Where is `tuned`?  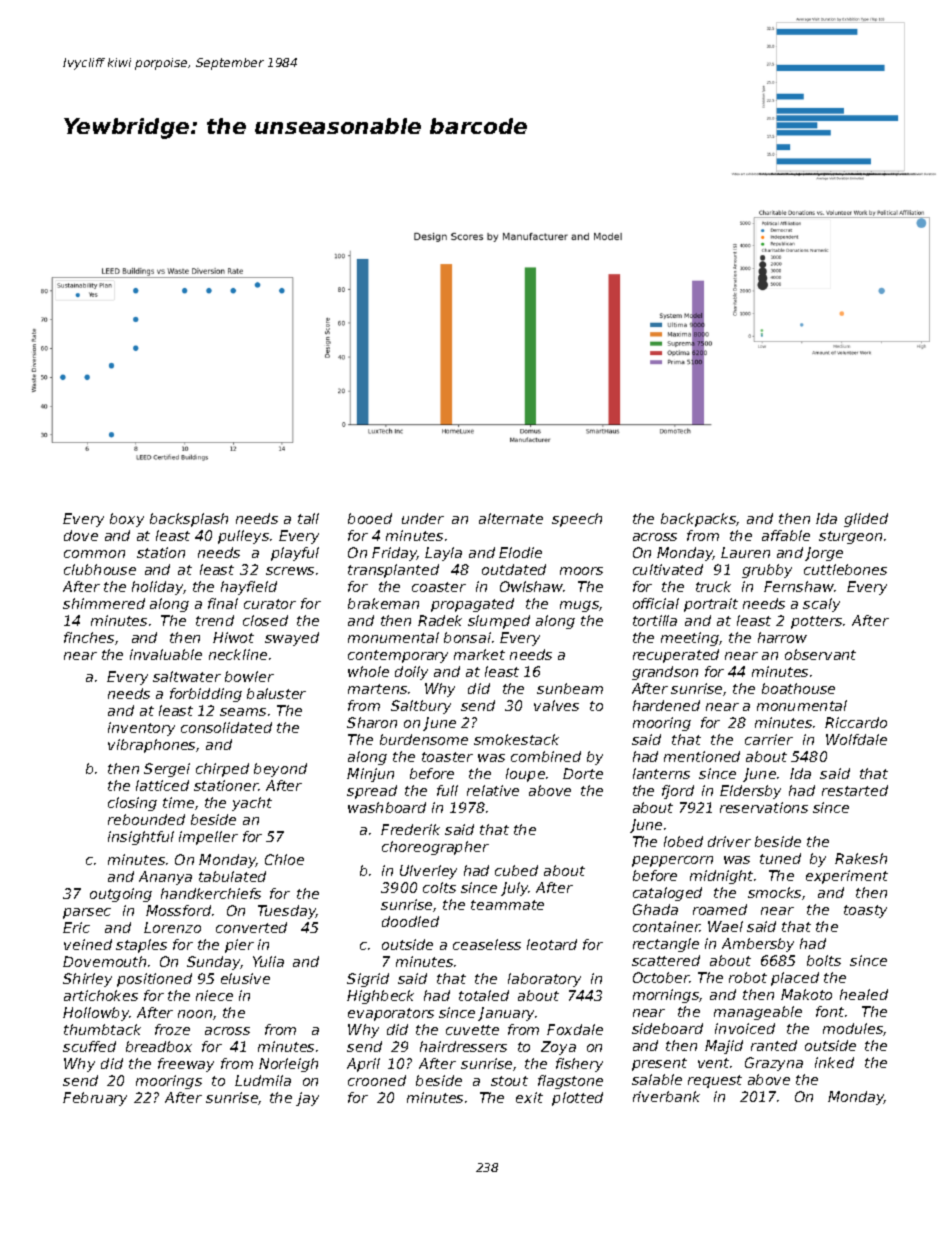 tuned is located at coordinates (780, 858).
